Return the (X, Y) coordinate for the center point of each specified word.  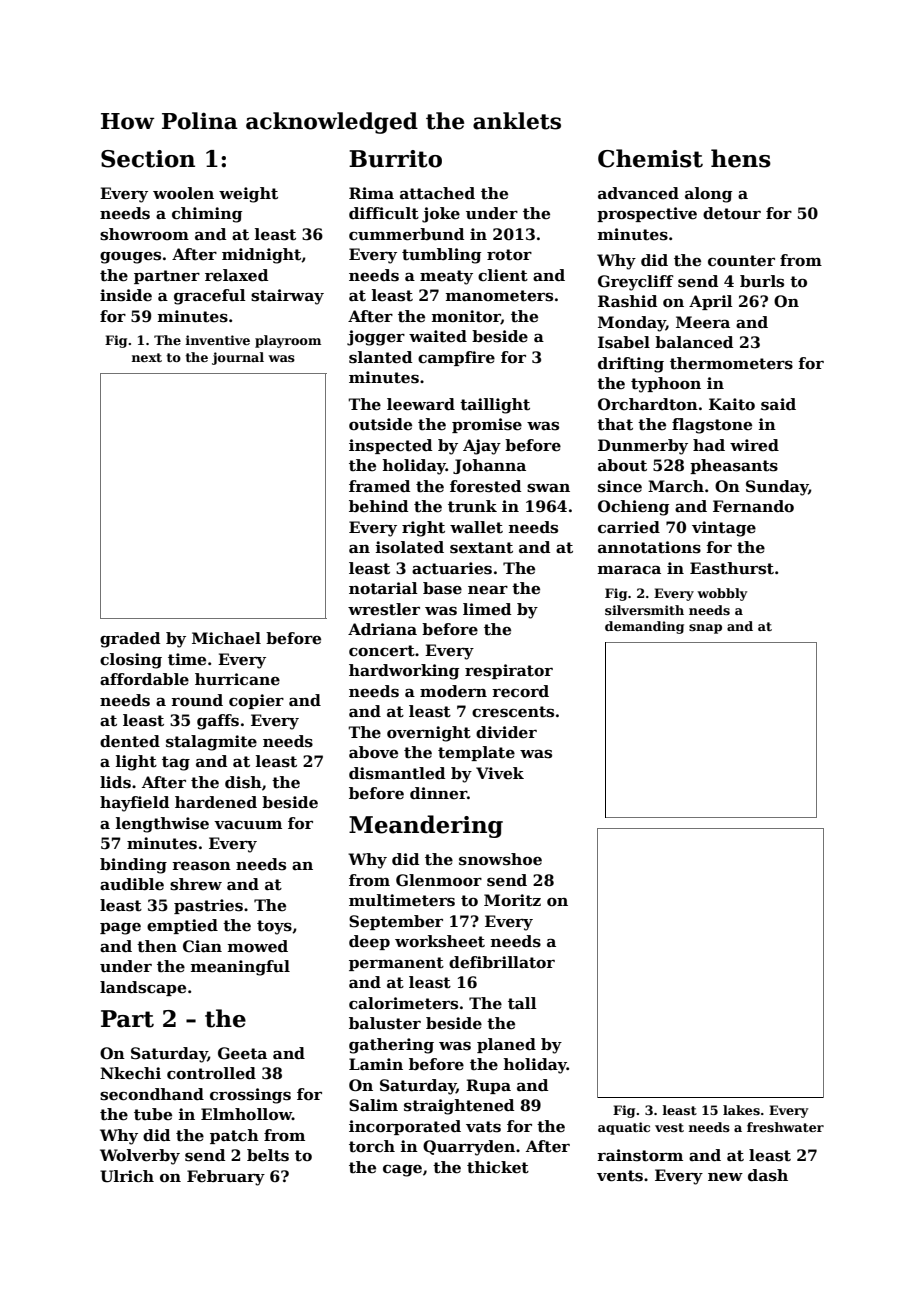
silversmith (644, 610)
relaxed (236, 275)
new (725, 1177)
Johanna (489, 466)
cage (402, 1171)
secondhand (152, 1094)
